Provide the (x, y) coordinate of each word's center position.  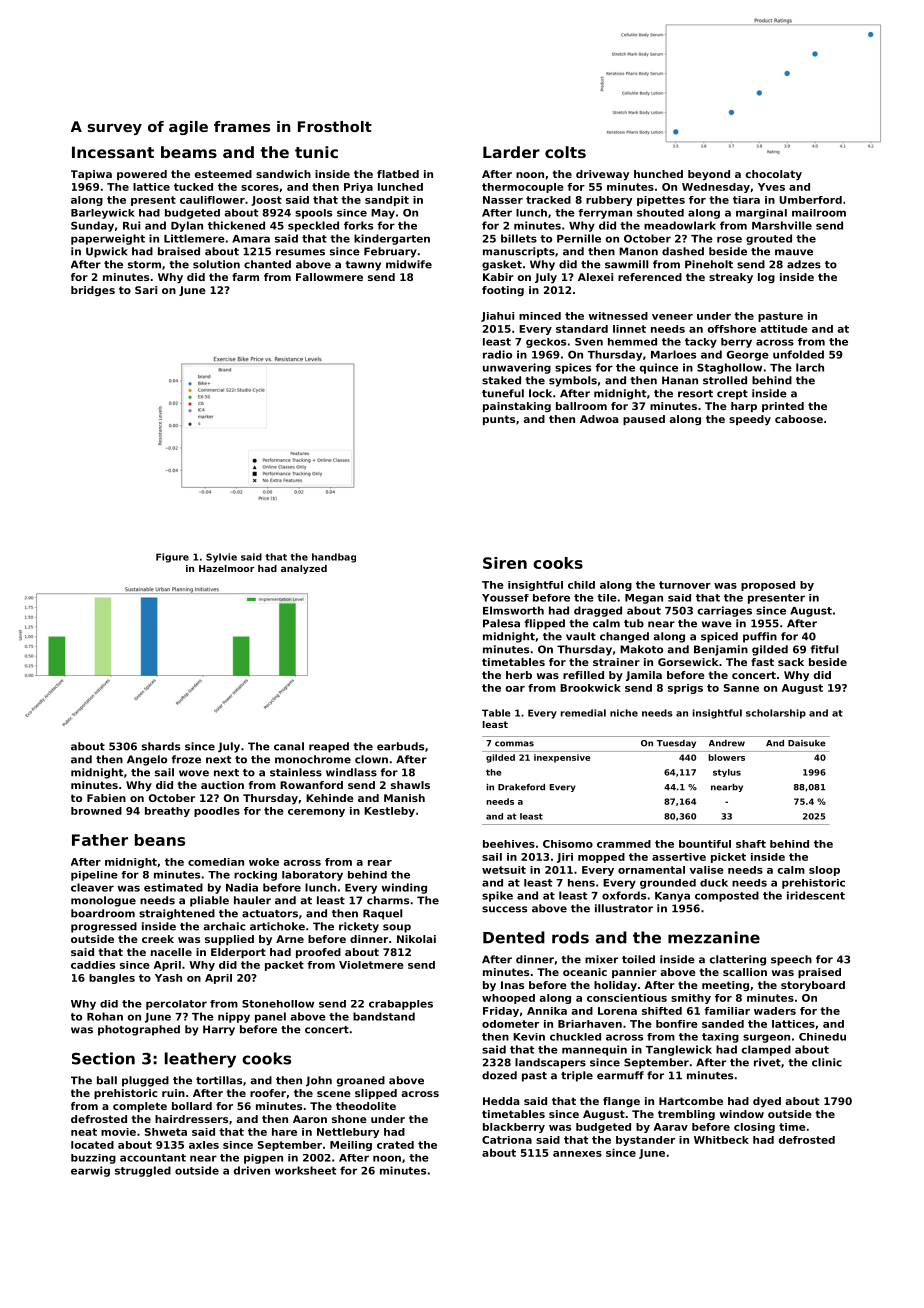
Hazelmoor (227, 568)
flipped (545, 624)
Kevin (529, 1037)
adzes (804, 264)
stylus (727, 773)
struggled (143, 1171)
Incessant (113, 152)
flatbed (398, 174)
